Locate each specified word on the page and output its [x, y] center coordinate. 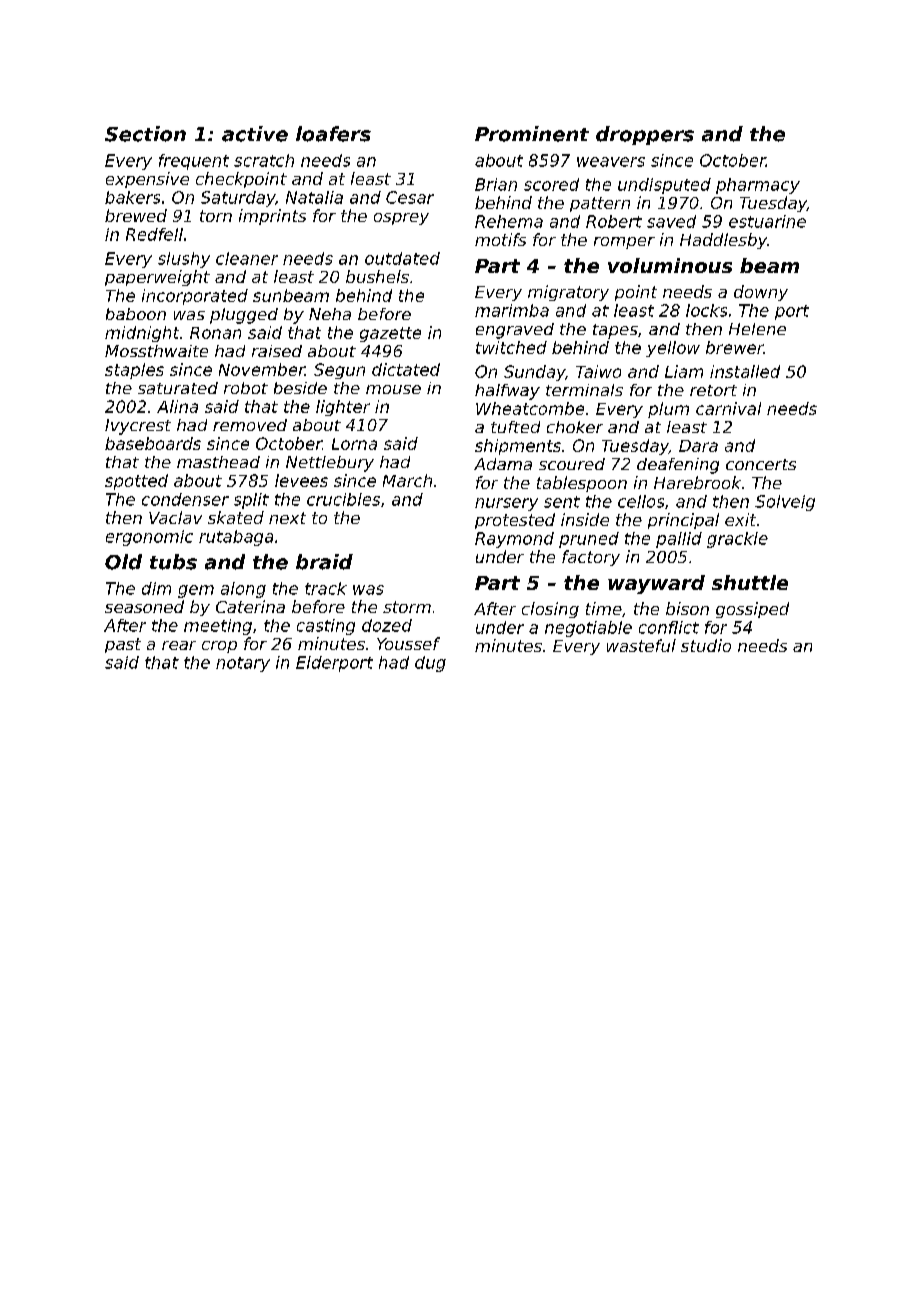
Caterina [250, 606]
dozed [387, 625]
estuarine [767, 221]
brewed [136, 215]
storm [407, 607]
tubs [173, 562]
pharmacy [758, 186]
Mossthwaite [156, 351]
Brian [496, 184]
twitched [511, 347]
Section [145, 134]
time [604, 608]
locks [706, 310]
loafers [333, 134]
